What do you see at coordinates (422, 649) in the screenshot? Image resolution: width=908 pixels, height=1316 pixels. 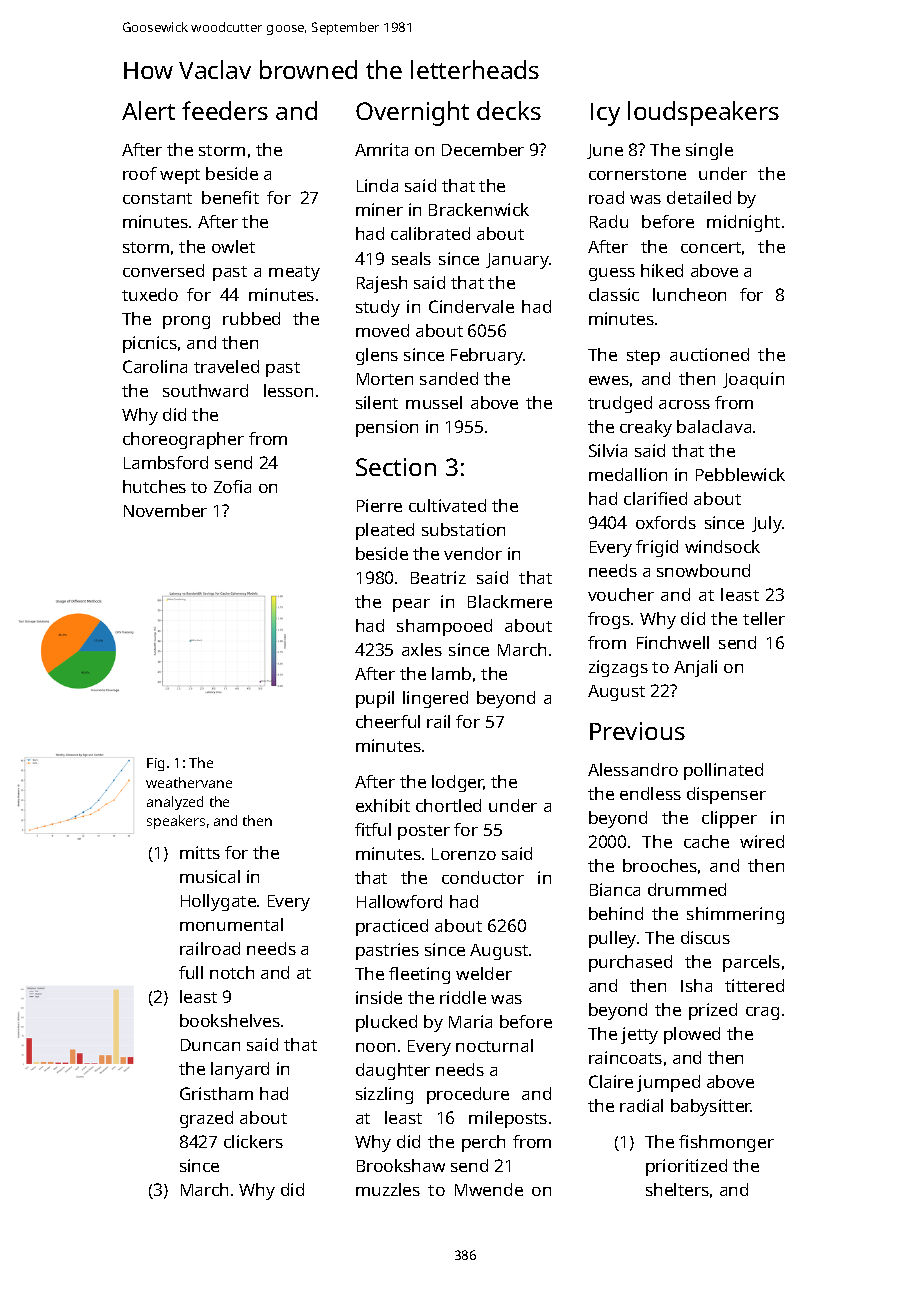 I see `axles` at bounding box center [422, 649].
